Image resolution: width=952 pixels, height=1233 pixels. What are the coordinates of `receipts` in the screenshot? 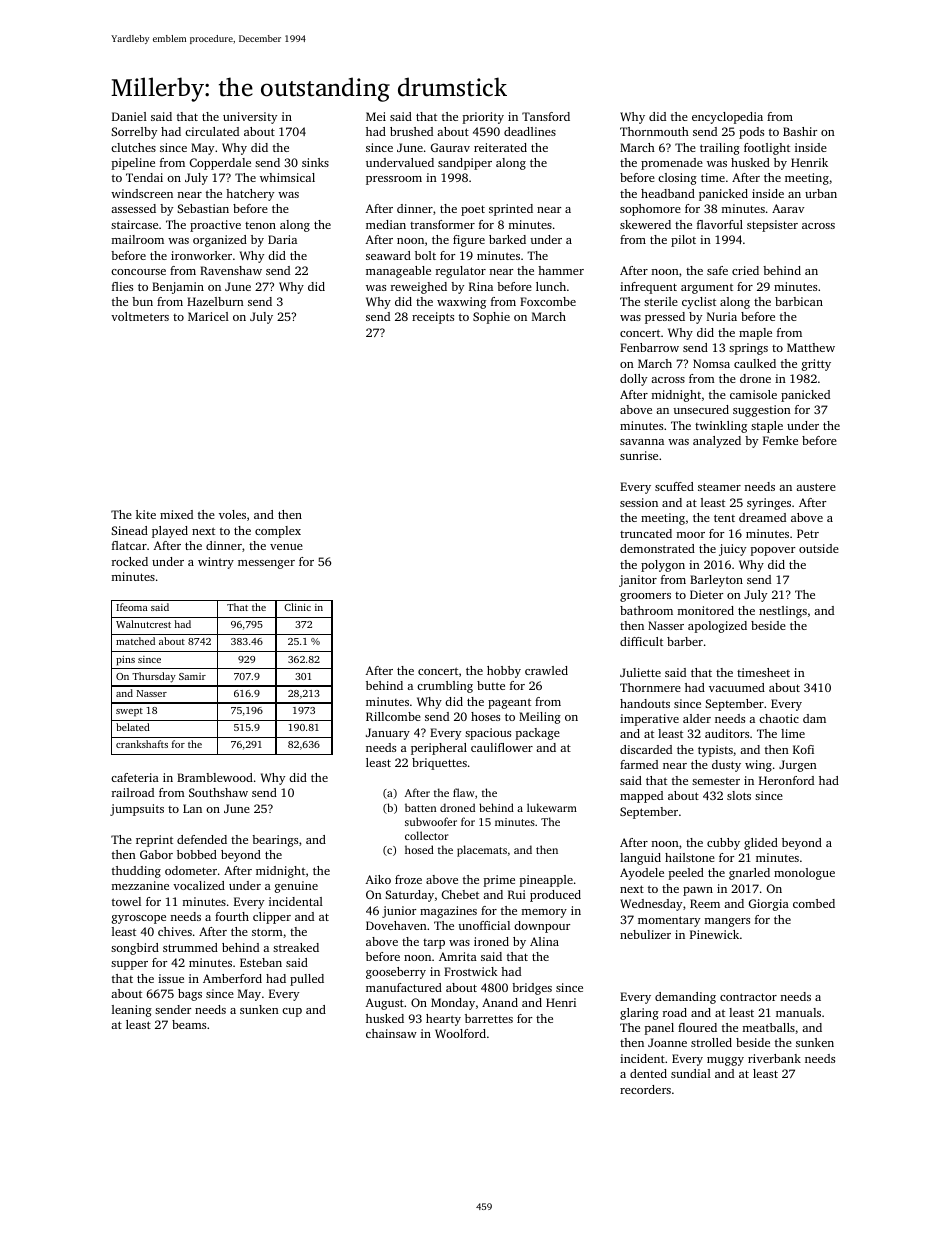 It's located at (433, 318).
